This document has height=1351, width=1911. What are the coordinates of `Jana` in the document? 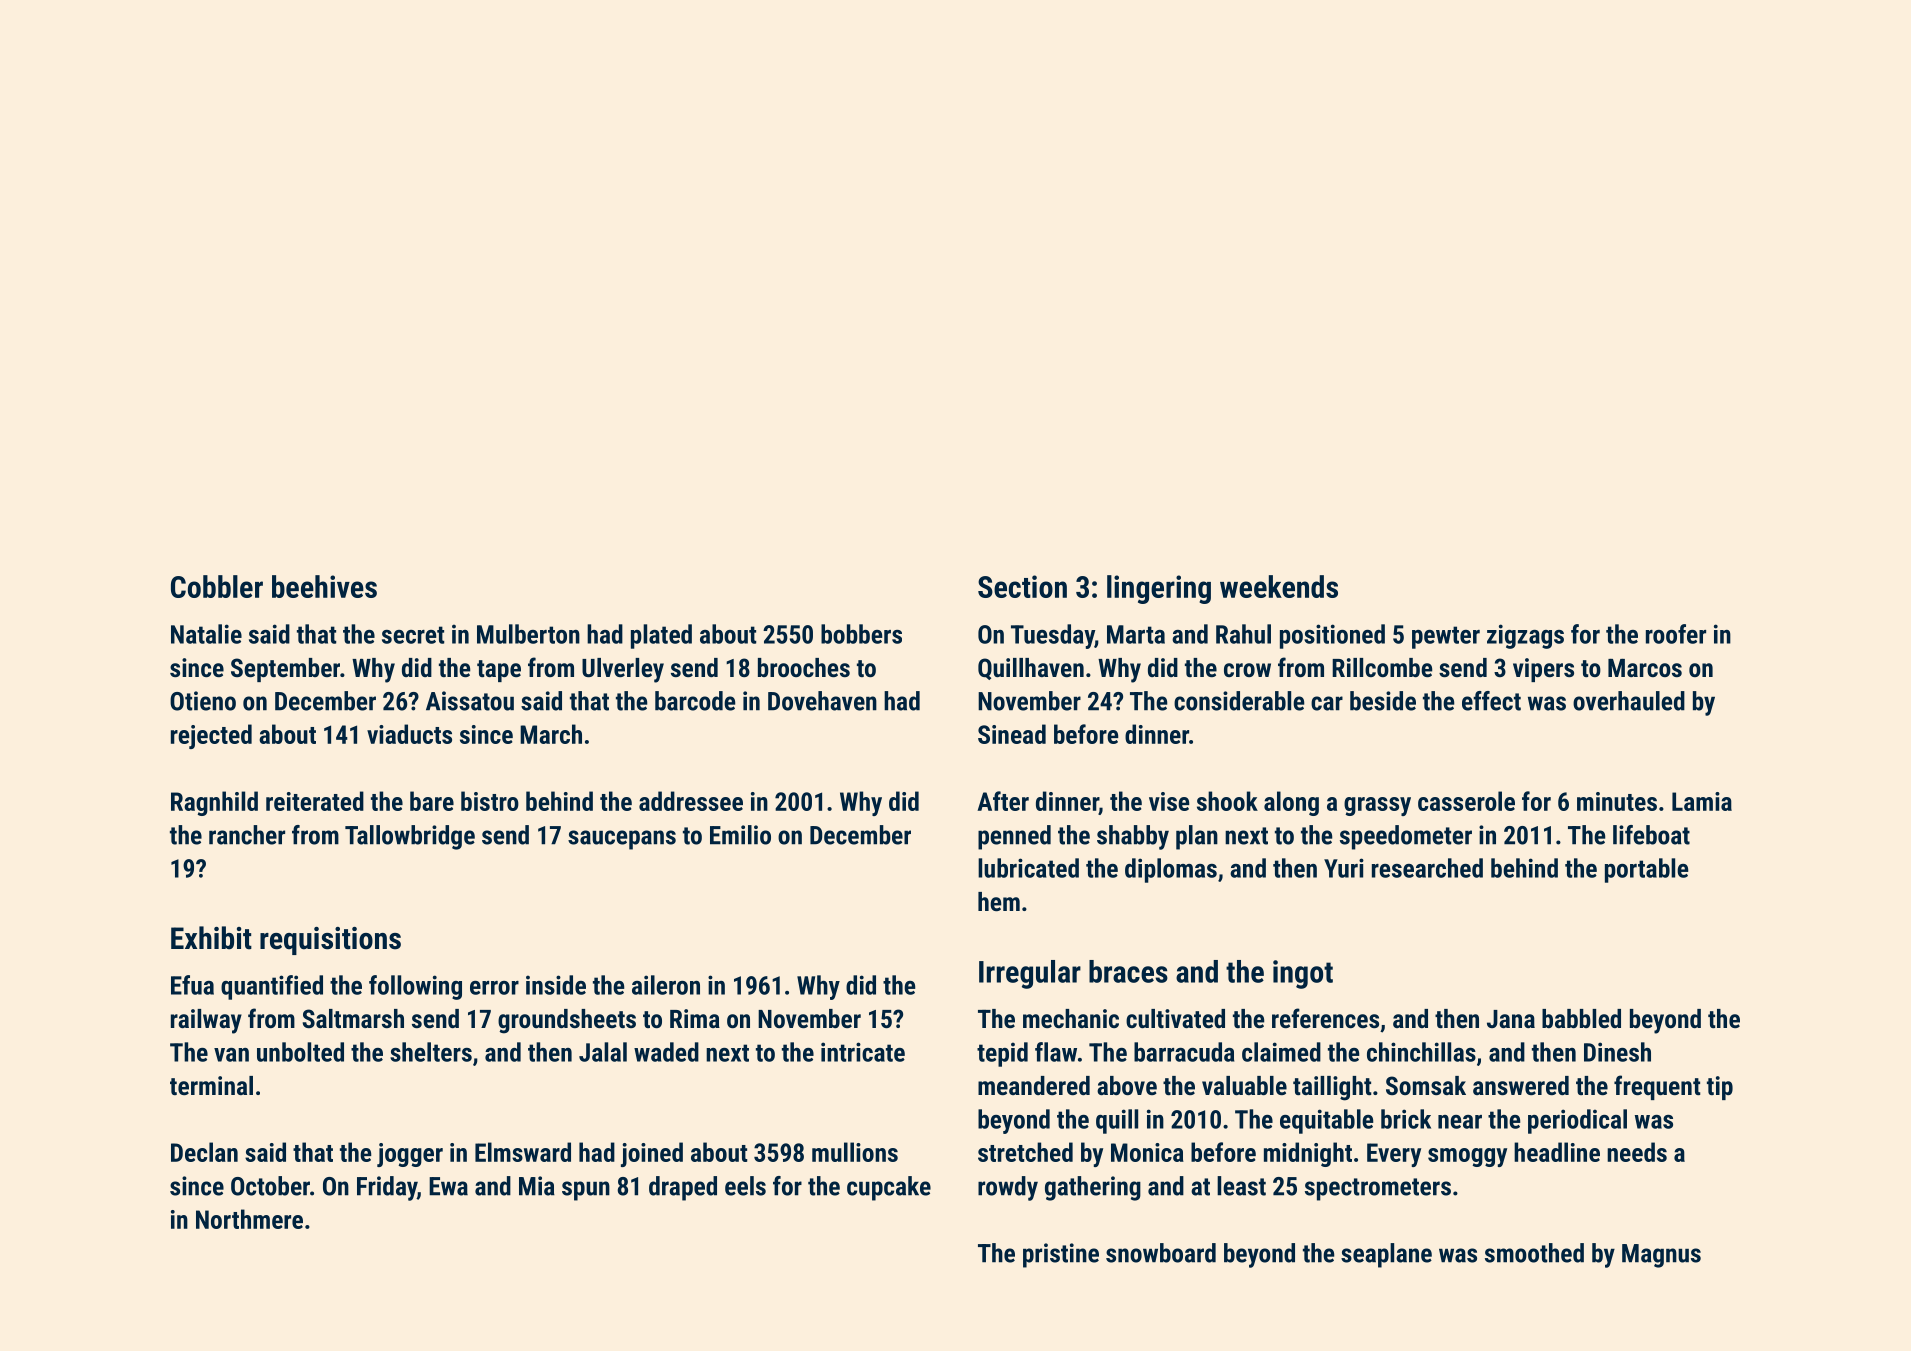 It's located at (1511, 1019).
